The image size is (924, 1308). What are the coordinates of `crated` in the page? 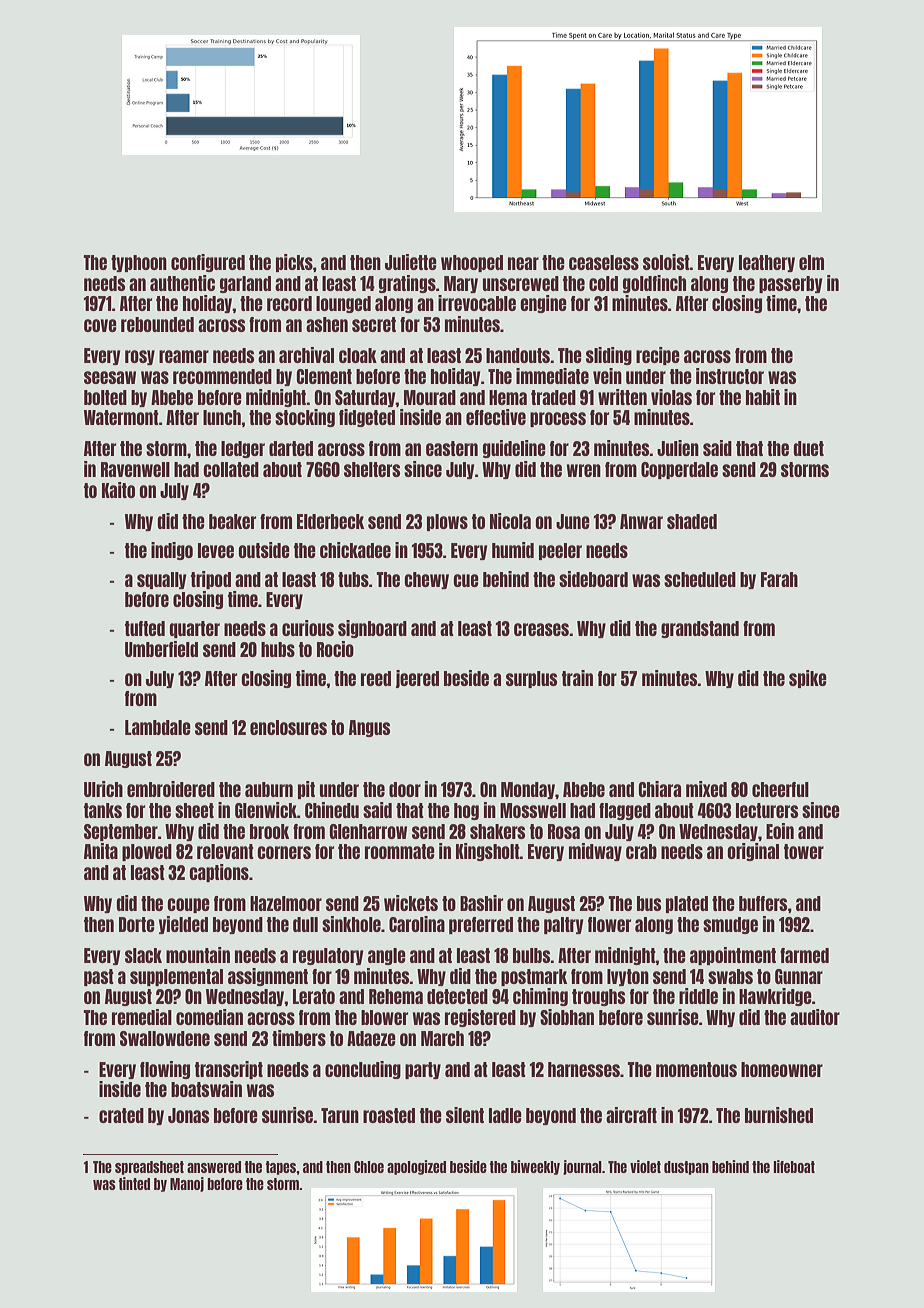 It's located at (121, 1115).
